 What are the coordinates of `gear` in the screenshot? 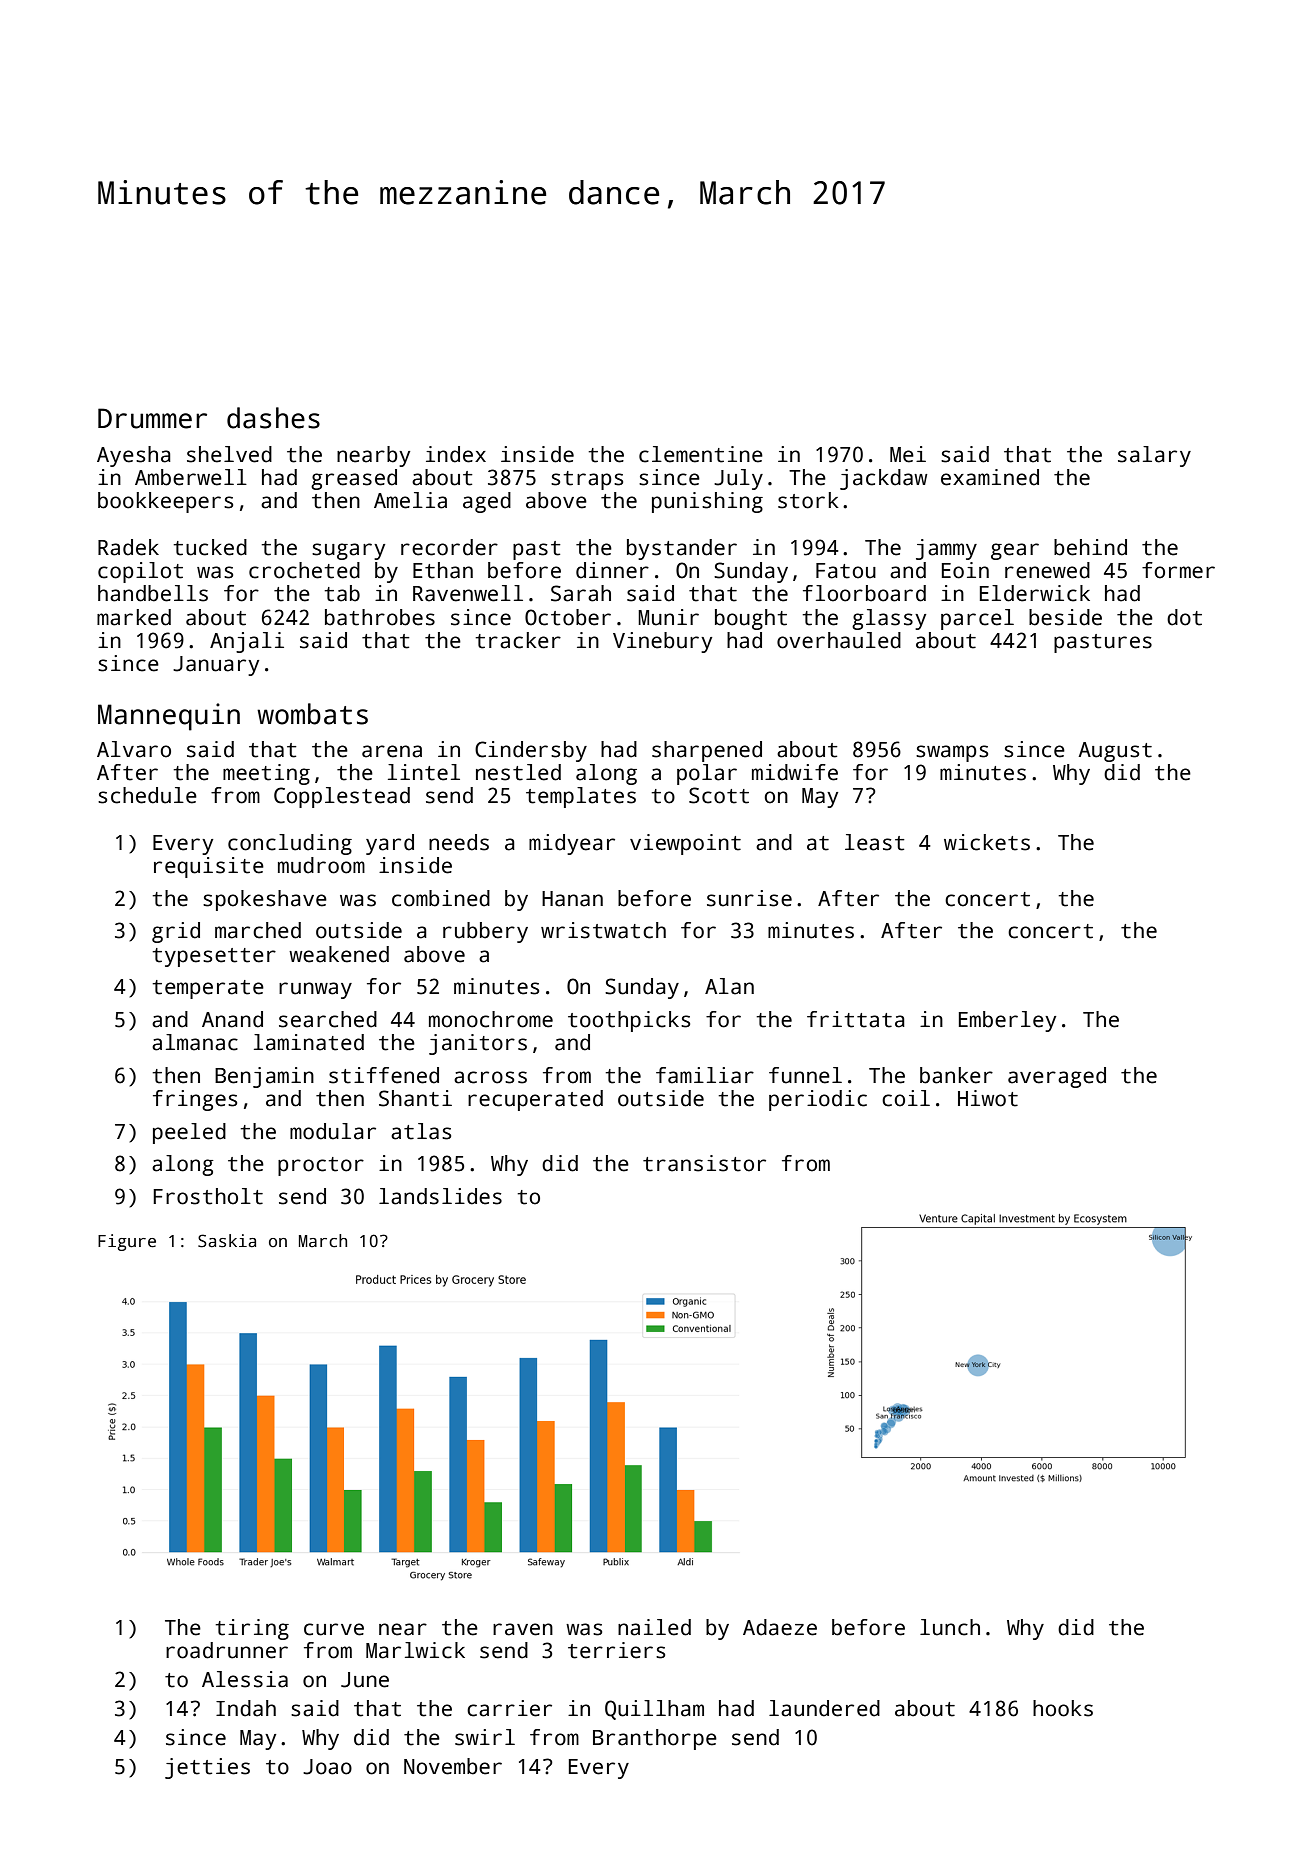 It's located at (1015, 551).
